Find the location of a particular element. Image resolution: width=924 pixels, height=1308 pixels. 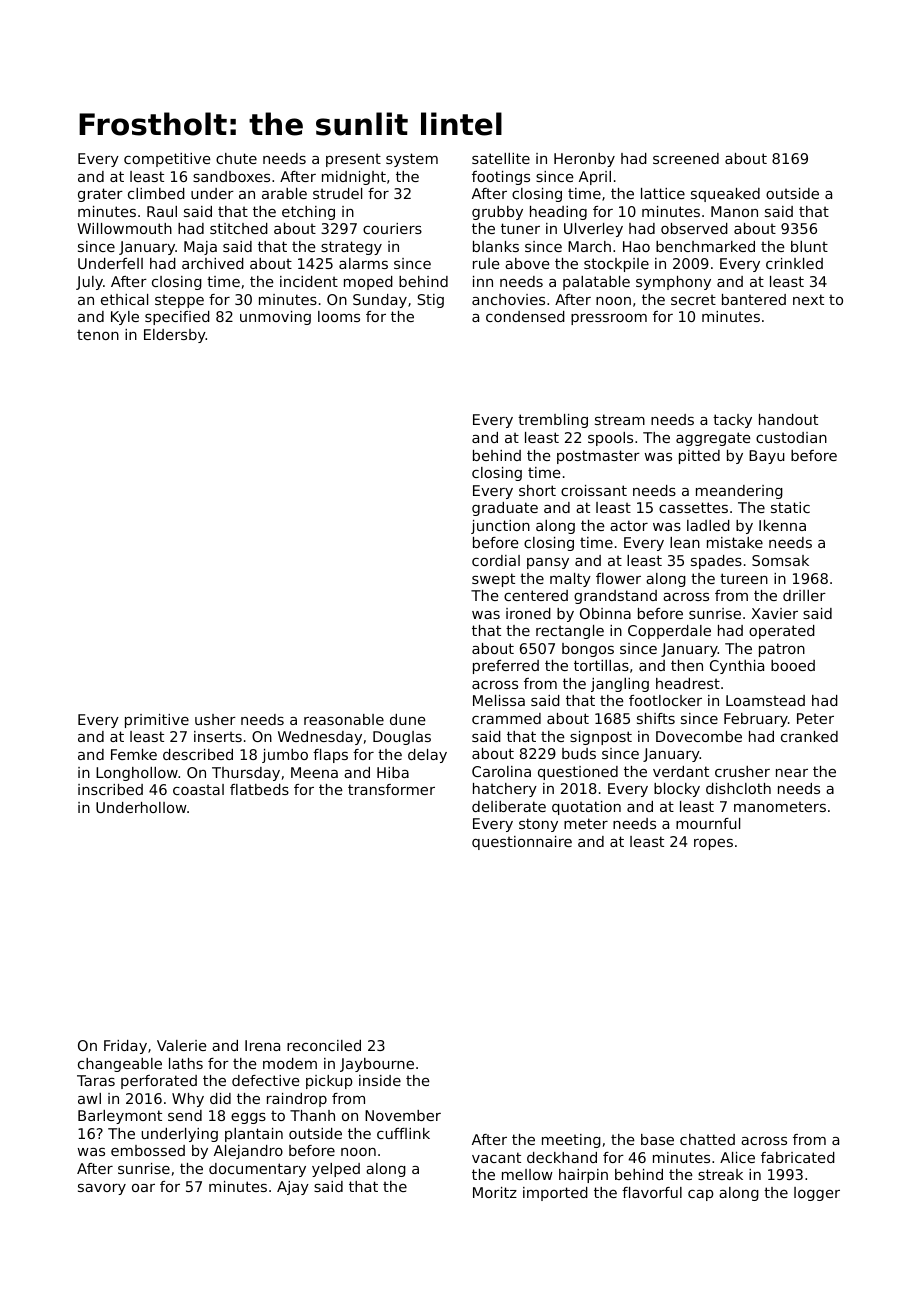

pitted is located at coordinates (699, 457).
